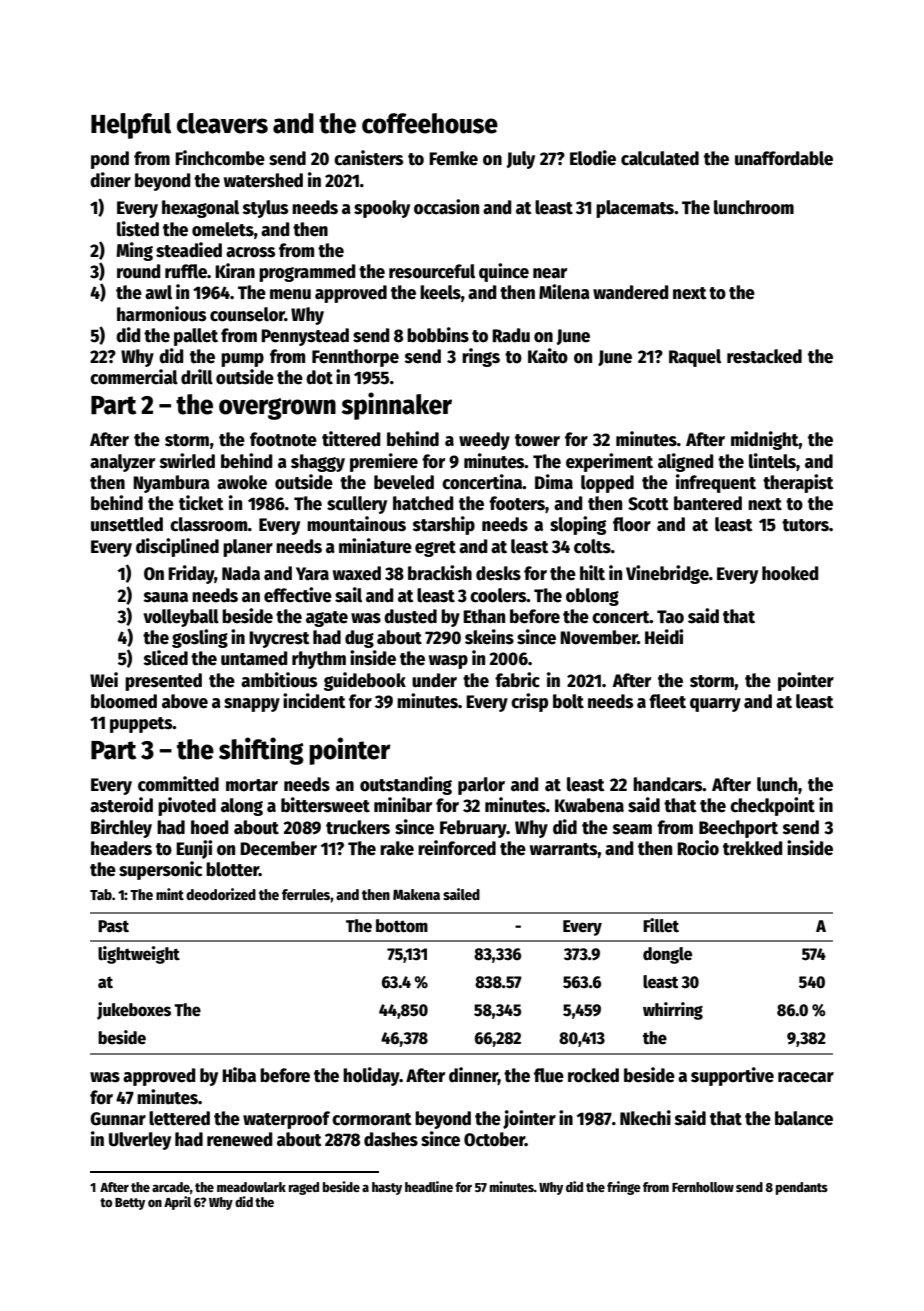 Image resolution: width=924 pixels, height=1311 pixels. I want to click on unaffordable, so click(784, 158).
